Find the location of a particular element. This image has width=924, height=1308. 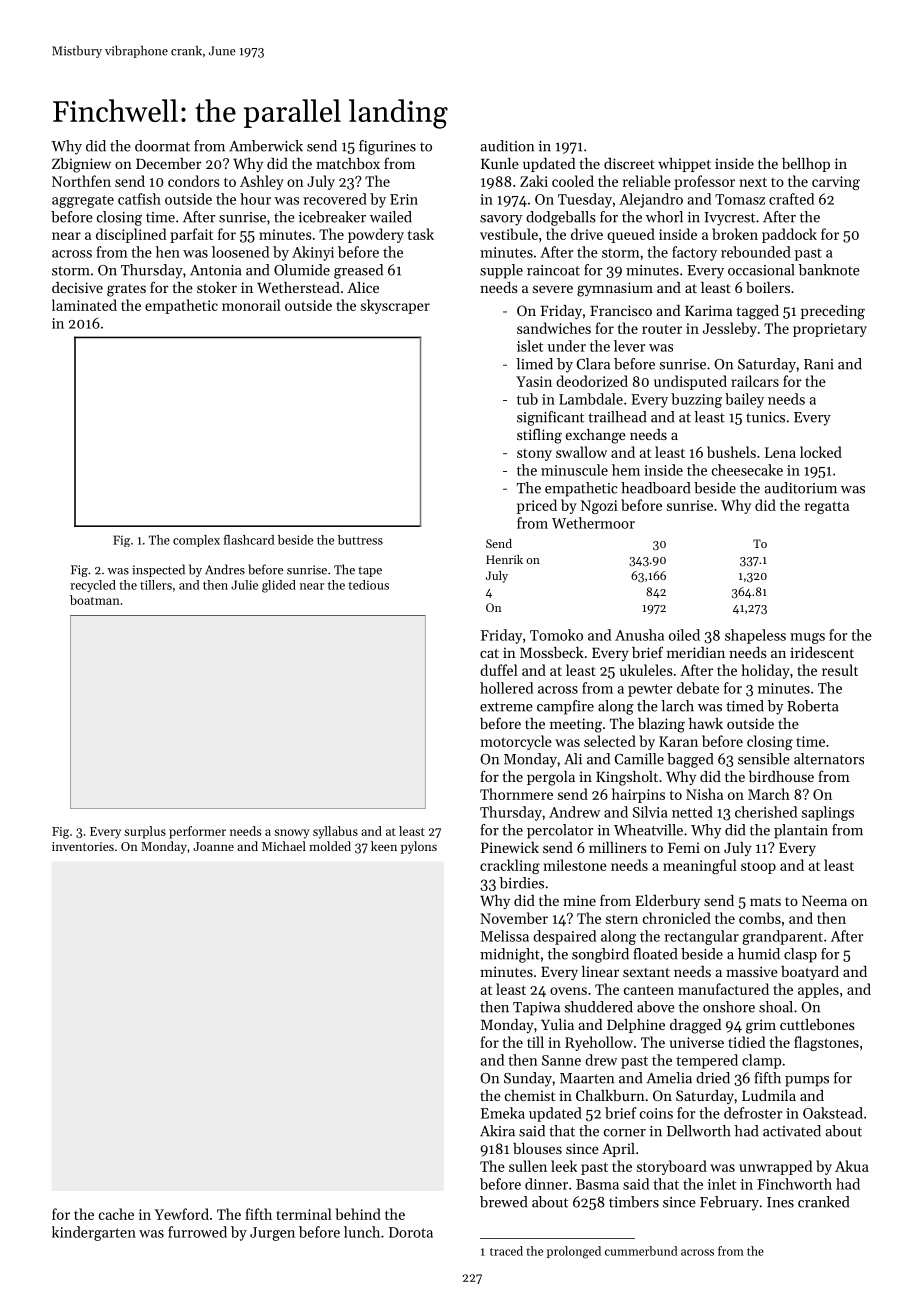

Julie is located at coordinates (244, 585).
